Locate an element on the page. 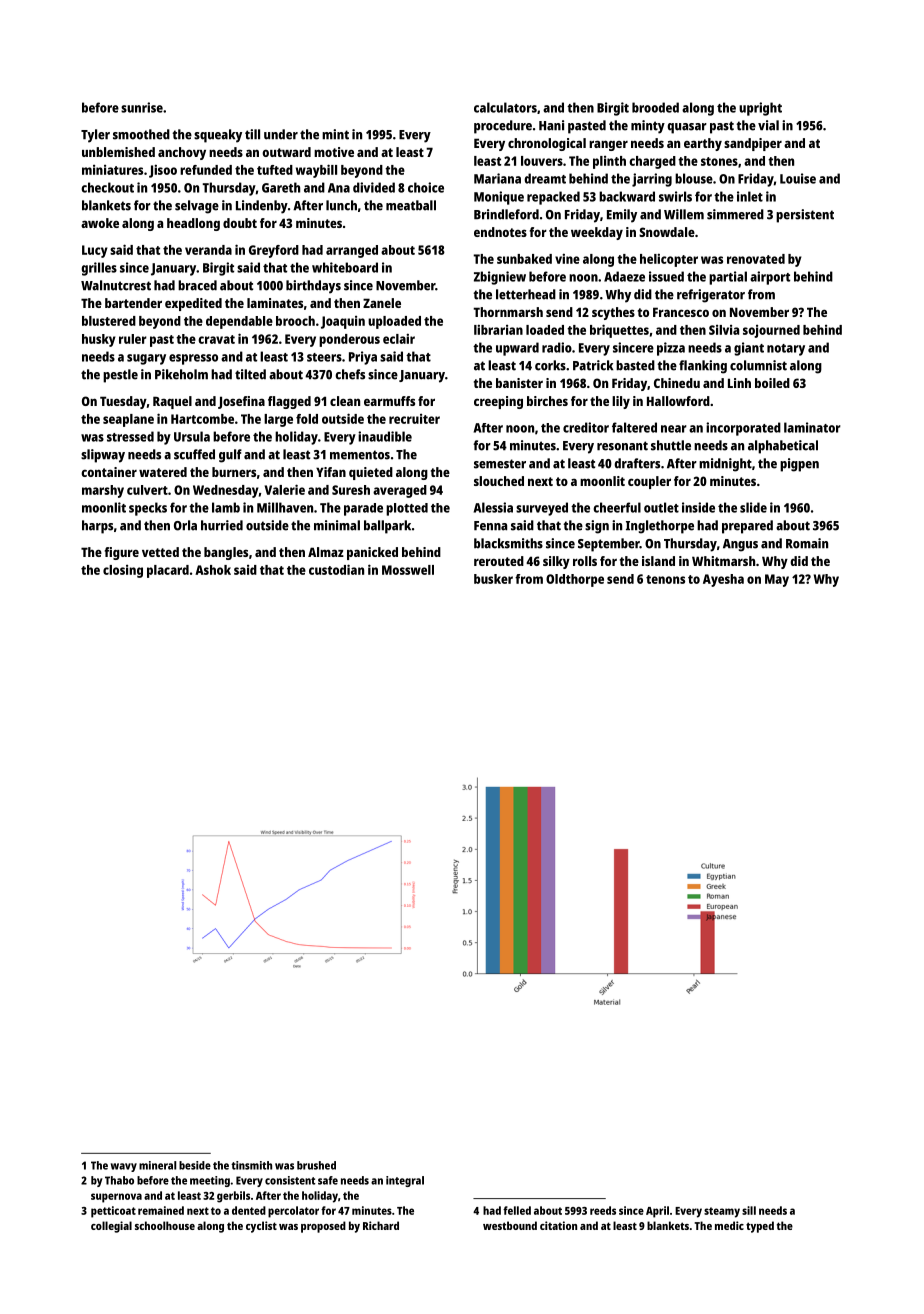 The height and width of the page is (1314, 924). Patrick is located at coordinates (593, 365).
